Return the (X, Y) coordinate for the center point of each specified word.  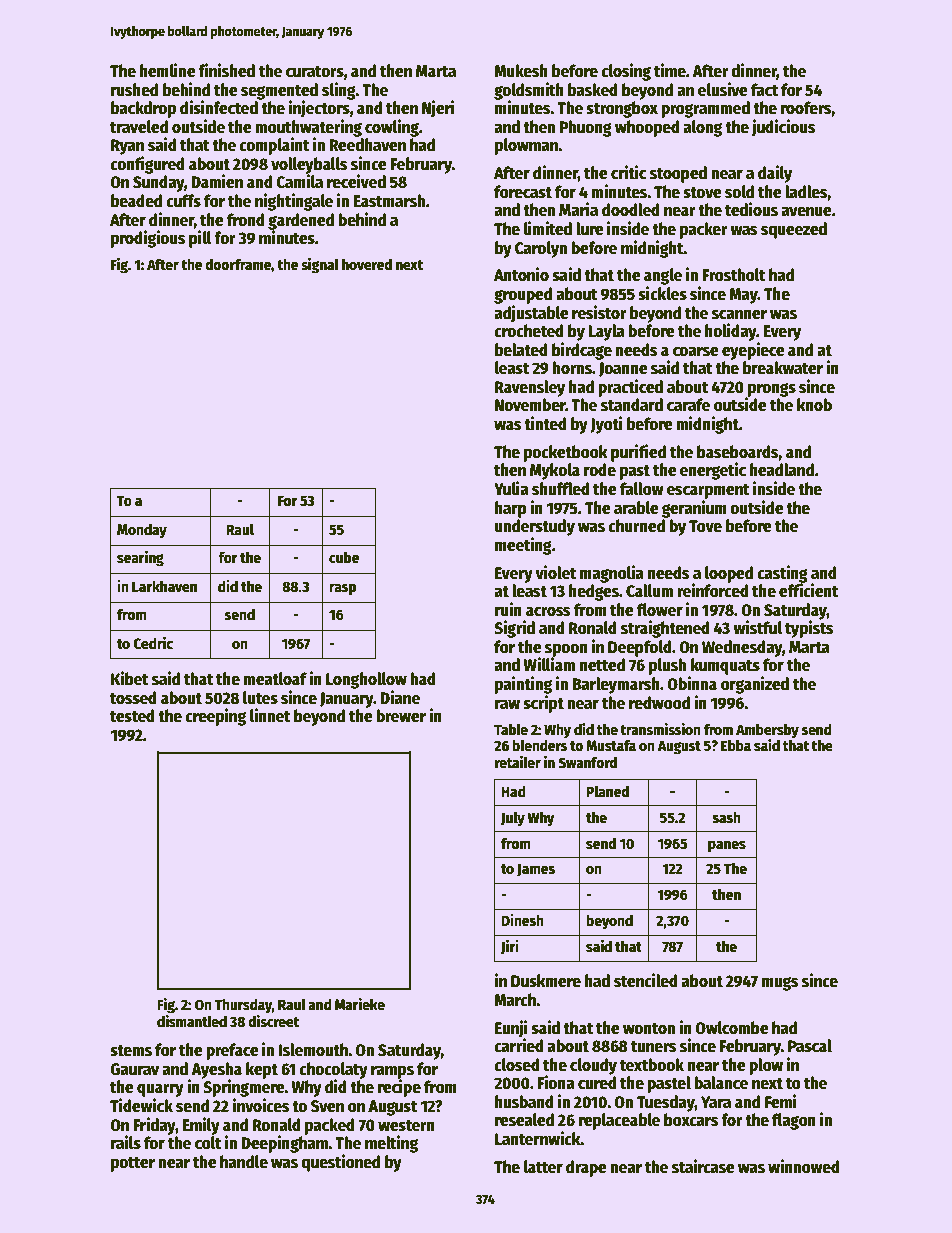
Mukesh (521, 71)
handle (244, 1162)
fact (764, 90)
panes (727, 846)
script (543, 704)
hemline (168, 70)
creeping (215, 717)
